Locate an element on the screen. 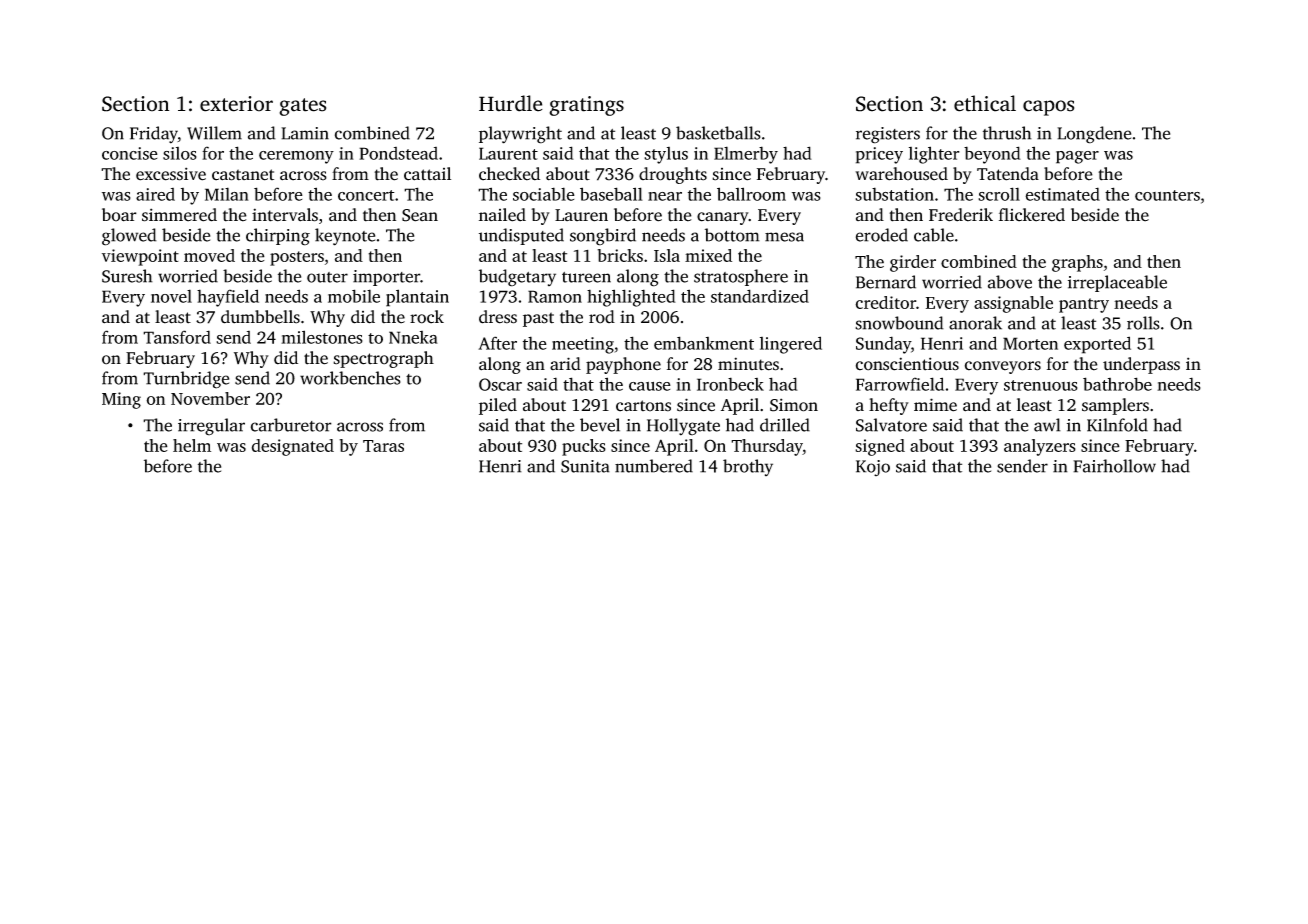 The image size is (1308, 924). budgetary is located at coordinates (517, 278).
